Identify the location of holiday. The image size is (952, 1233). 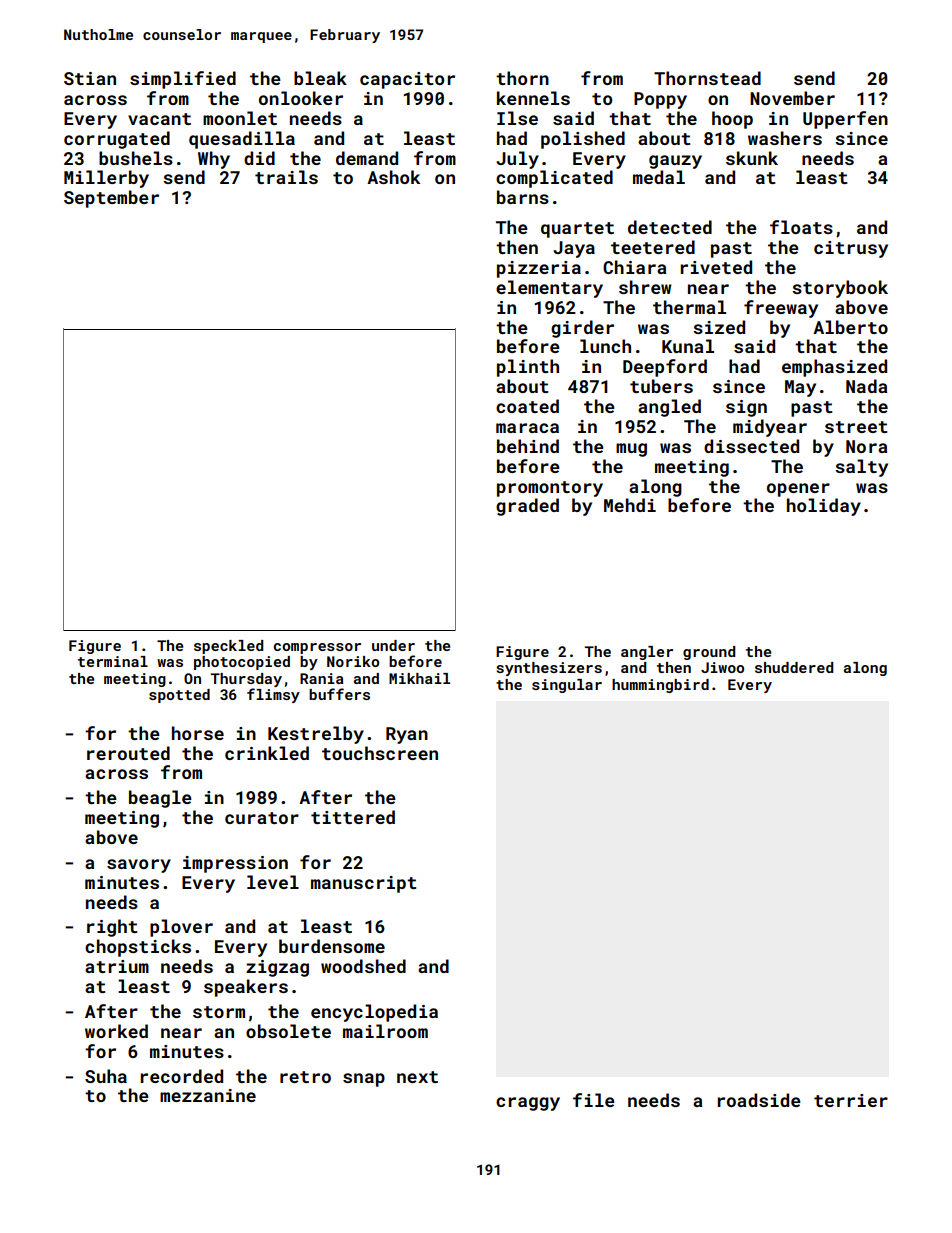
(824, 507).
